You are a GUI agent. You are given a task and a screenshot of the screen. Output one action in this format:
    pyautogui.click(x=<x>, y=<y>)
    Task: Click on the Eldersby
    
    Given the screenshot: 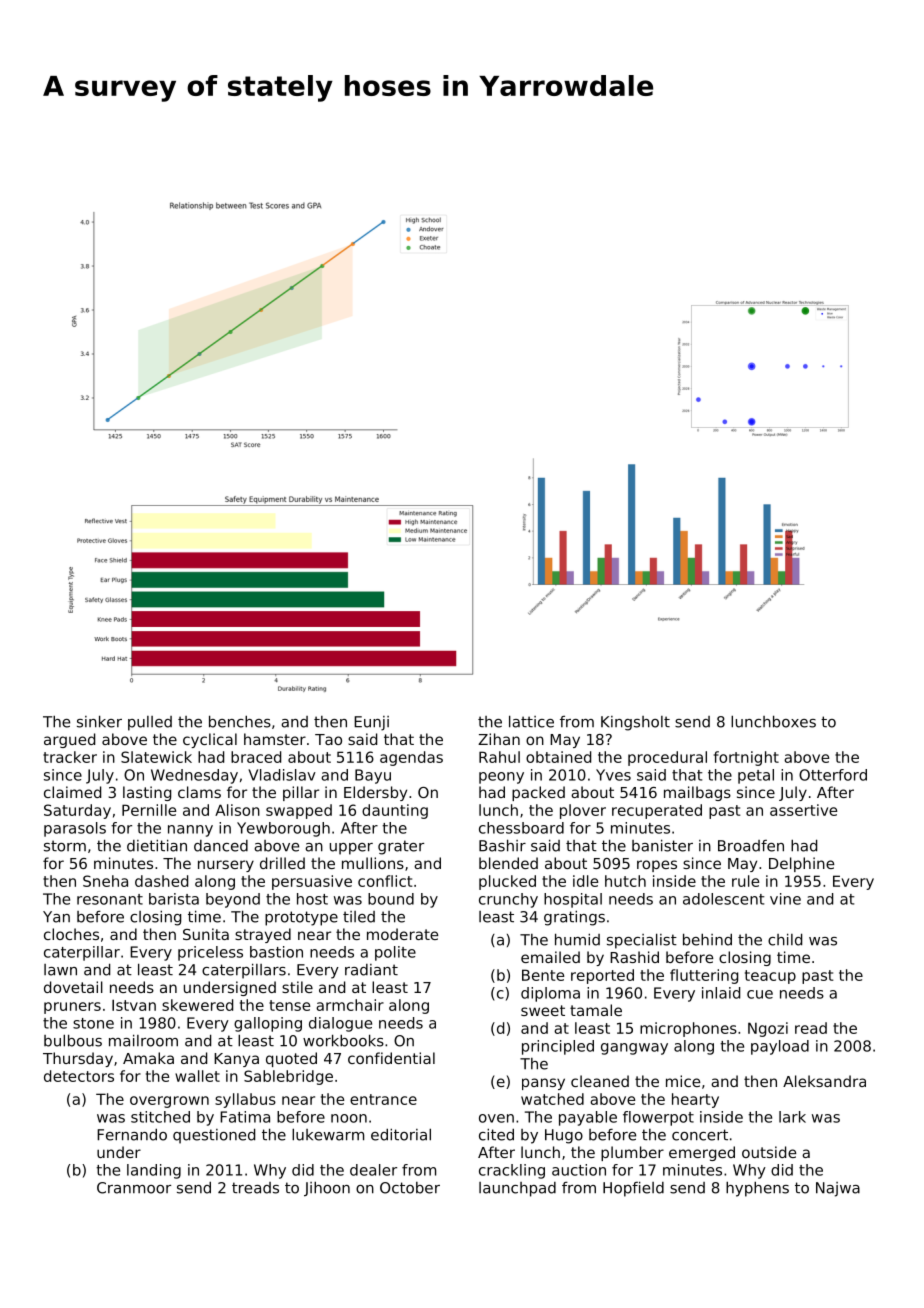 What is the action you would take?
    pyautogui.click(x=375, y=793)
